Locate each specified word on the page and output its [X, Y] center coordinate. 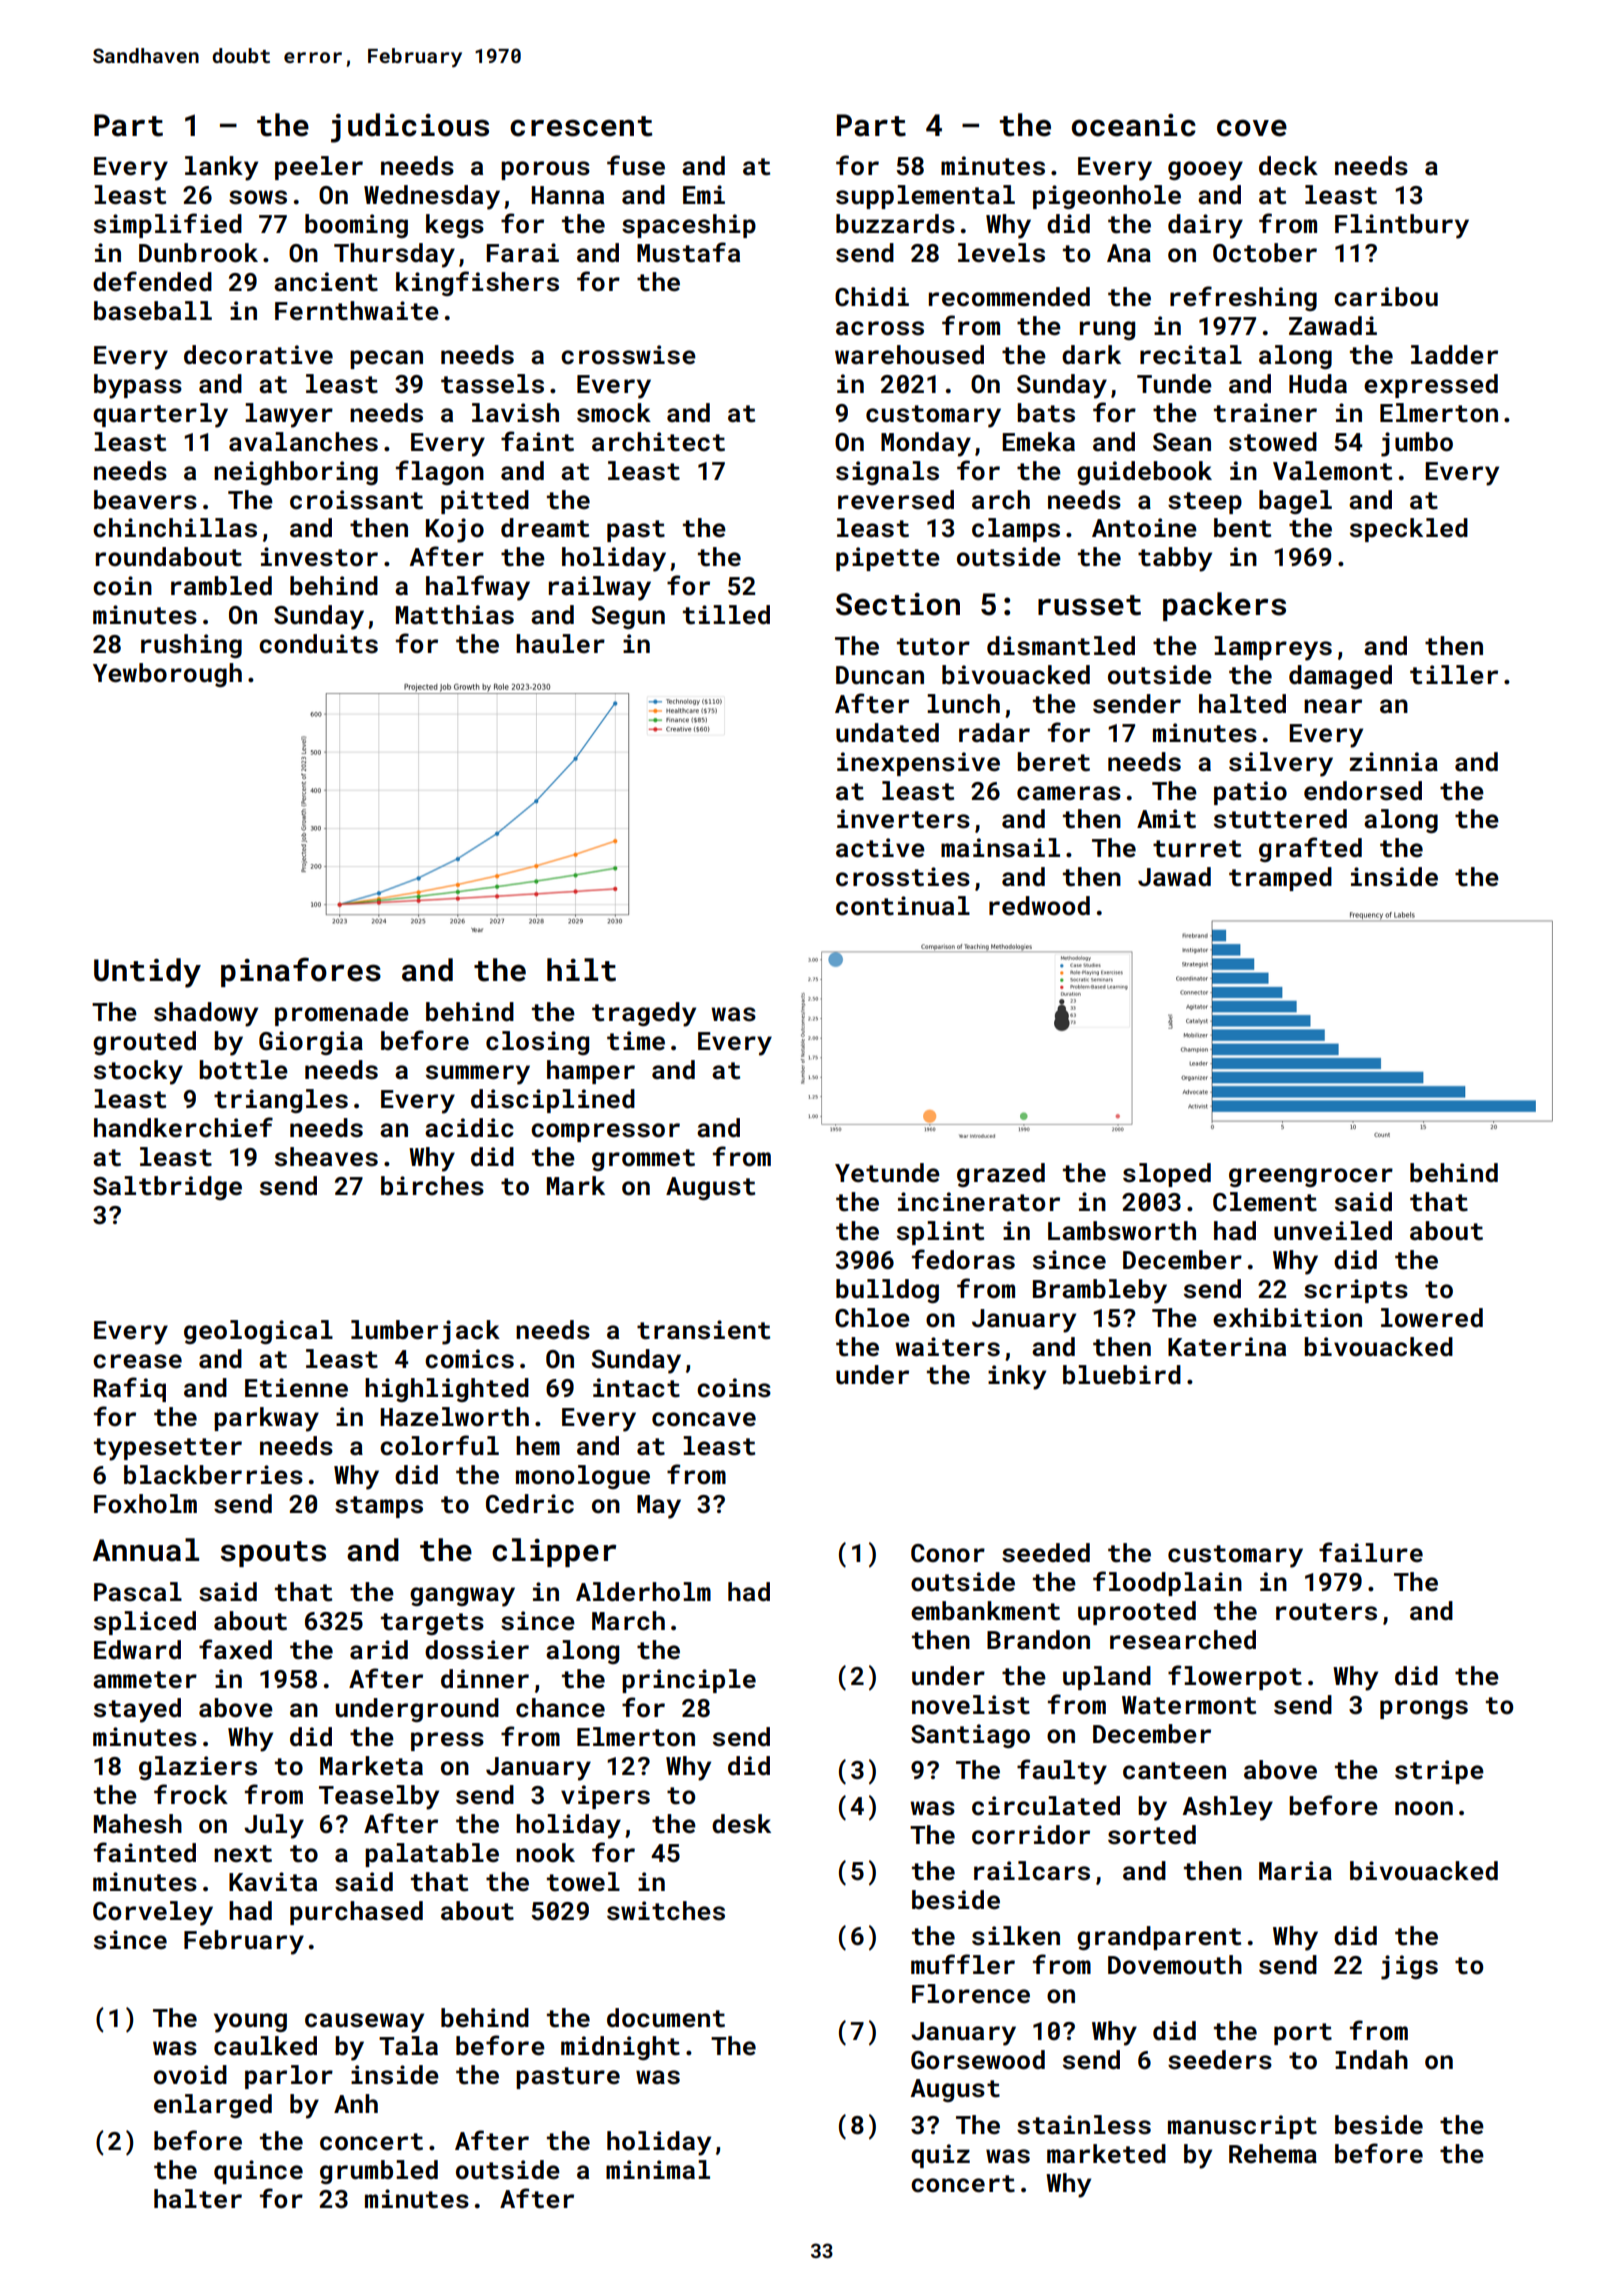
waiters [947, 1347]
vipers [605, 1797]
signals [887, 473]
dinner [485, 1679]
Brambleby [1100, 1291]
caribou [1386, 297]
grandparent [1159, 1938]
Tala [408, 2046]
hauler [560, 644]
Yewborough [167, 675]
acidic [469, 1128]
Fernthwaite [357, 311]
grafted [1310, 849]
